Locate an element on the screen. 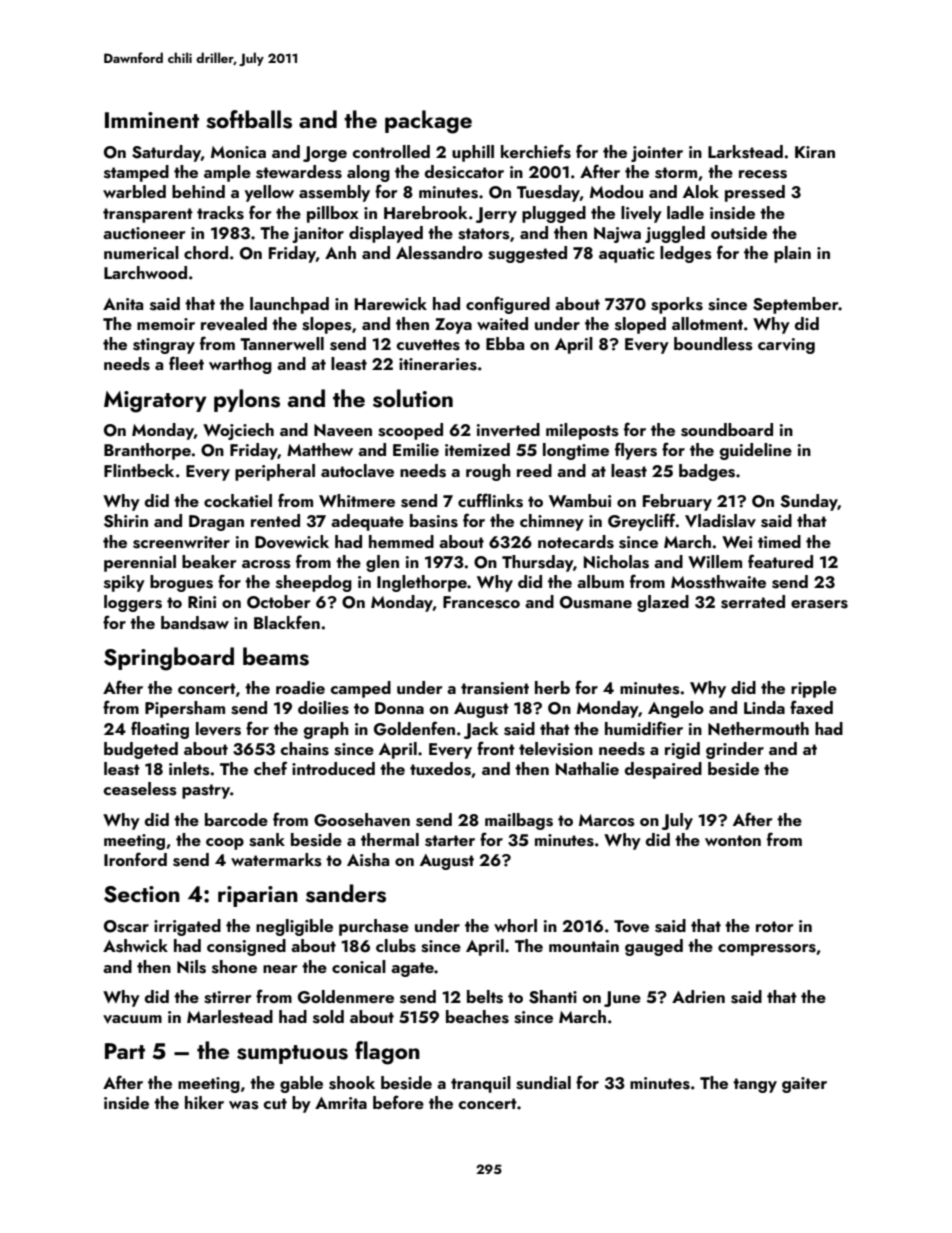  ceaseless is located at coordinates (140, 789).
